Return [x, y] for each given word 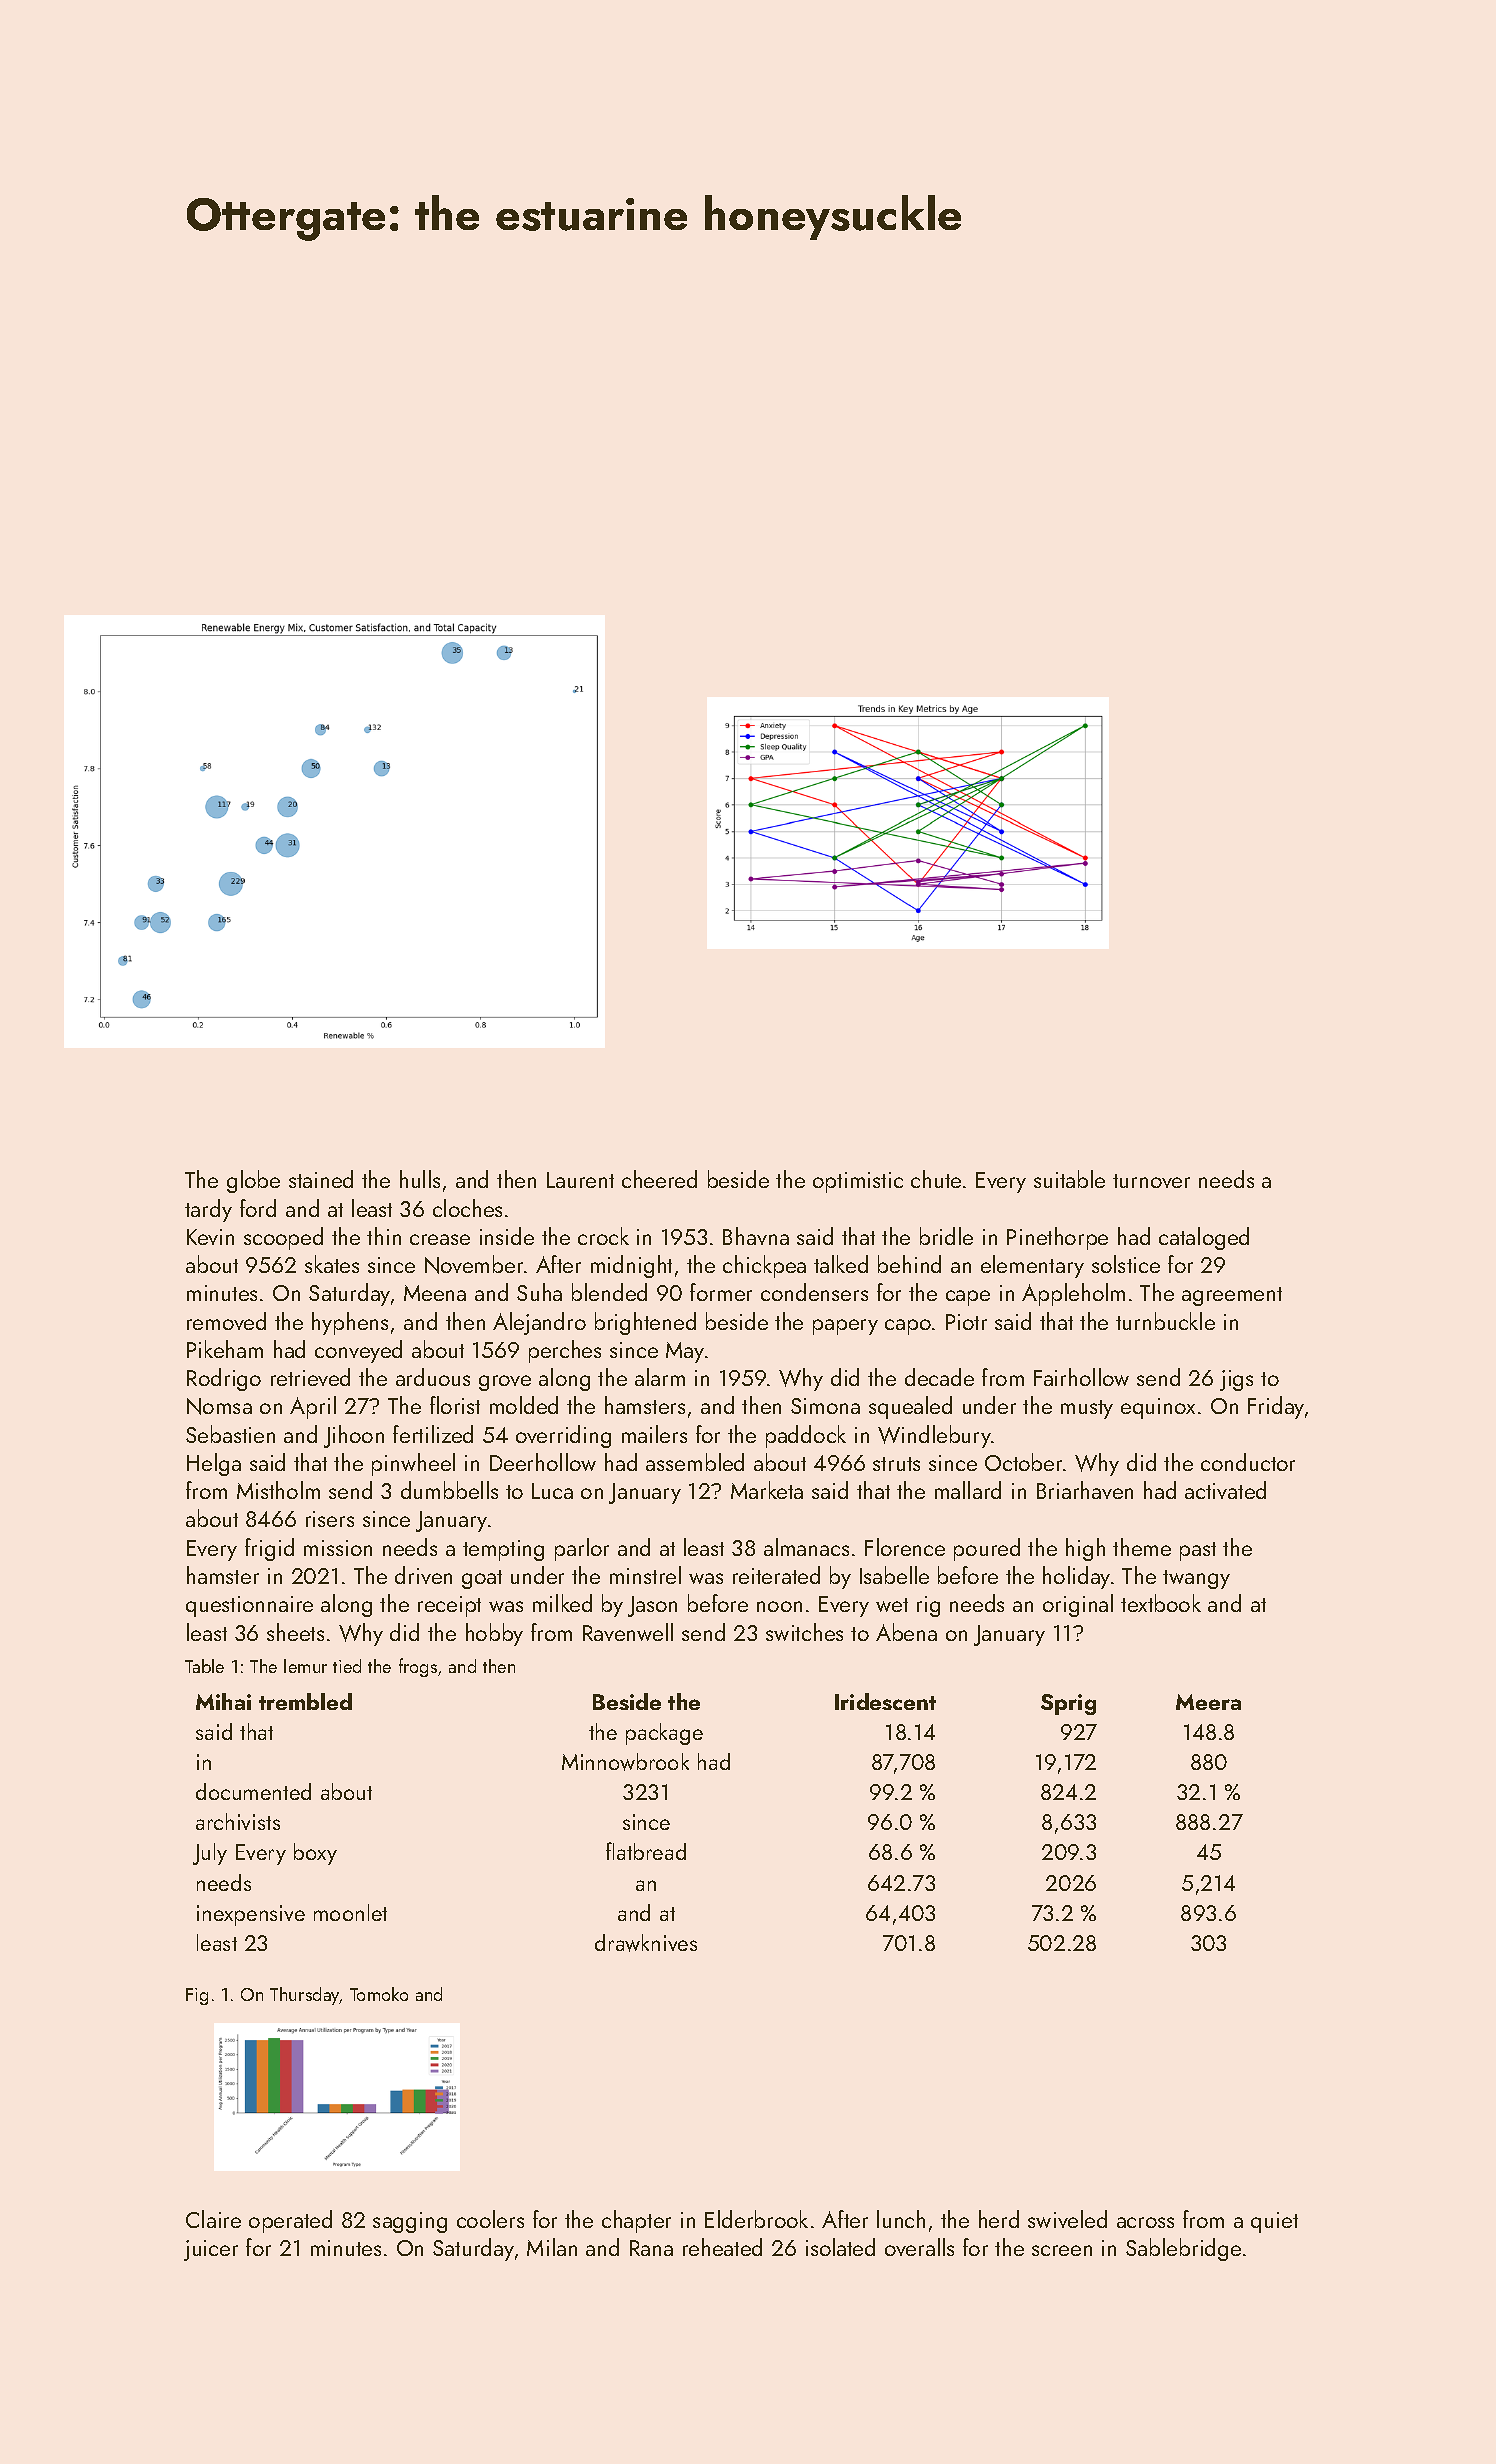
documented [253, 1791]
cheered [659, 1179]
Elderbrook [756, 2219]
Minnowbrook [625, 1762]
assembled [695, 1462]
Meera [1208, 1702]
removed [226, 1321]
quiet [1274, 2222]
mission [338, 1548]
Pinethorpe [1057, 1238]
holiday [1076, 1577]
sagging [410, 2222]
